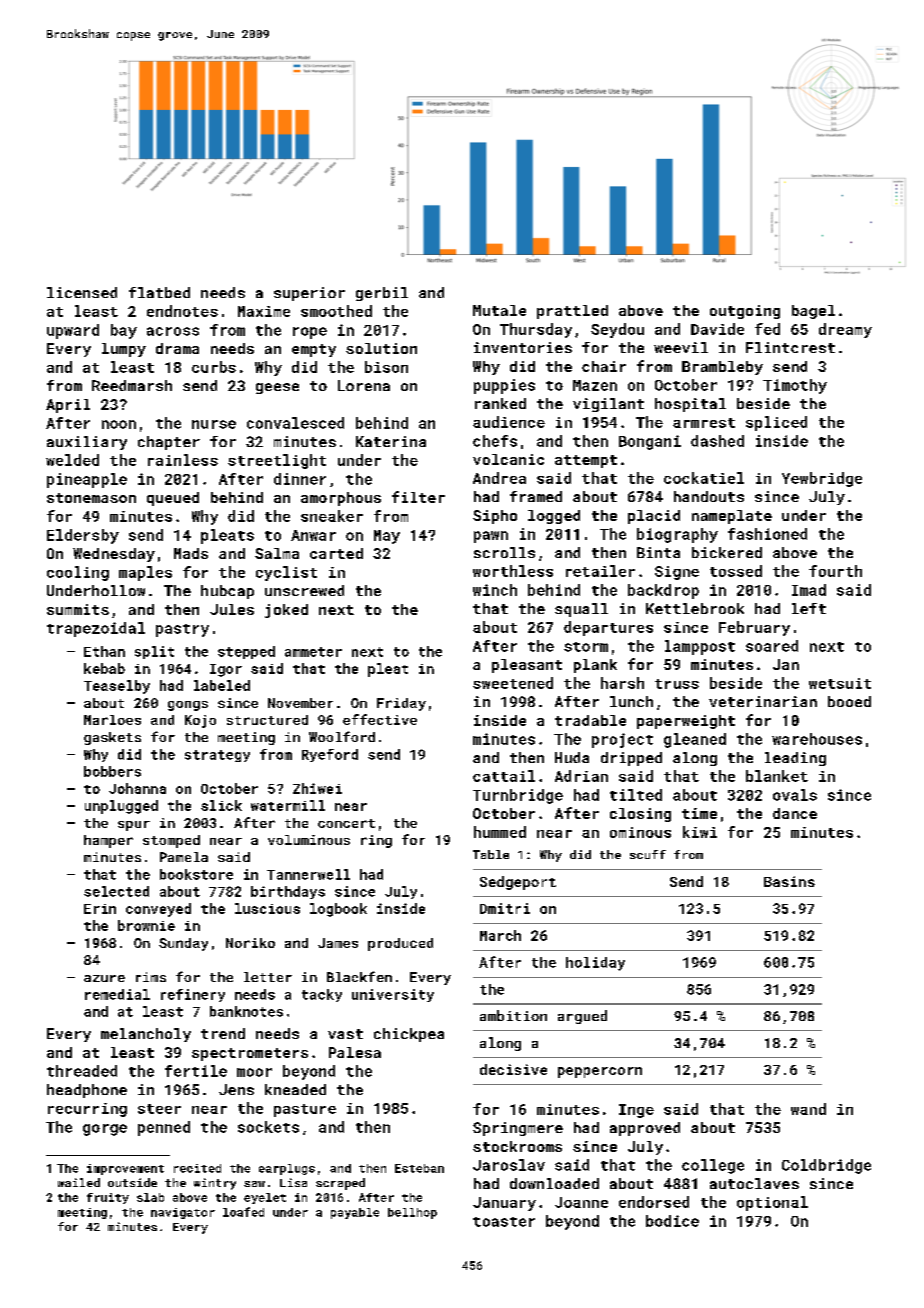 The image size is (924, 1308). What do you see at coordinates (330, 755) in the screenshot?
I see `Ryeford` at bounding box center [330, 755].
